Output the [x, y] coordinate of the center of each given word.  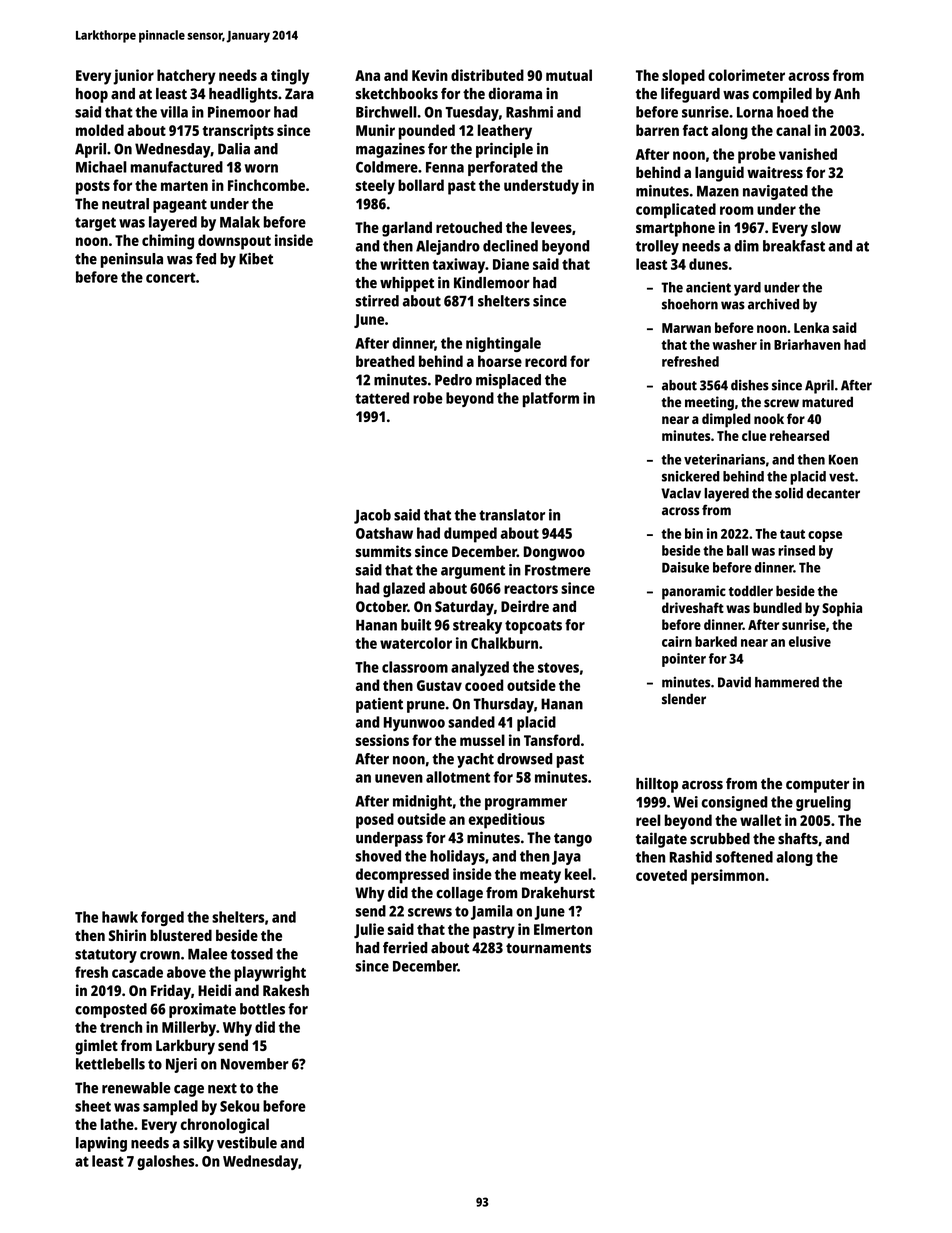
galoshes [165, 1162]
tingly [290, 77]
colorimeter [746, 75]
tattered [382, 398]
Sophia [842, 609]
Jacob [372, 516]
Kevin [430, 75]
